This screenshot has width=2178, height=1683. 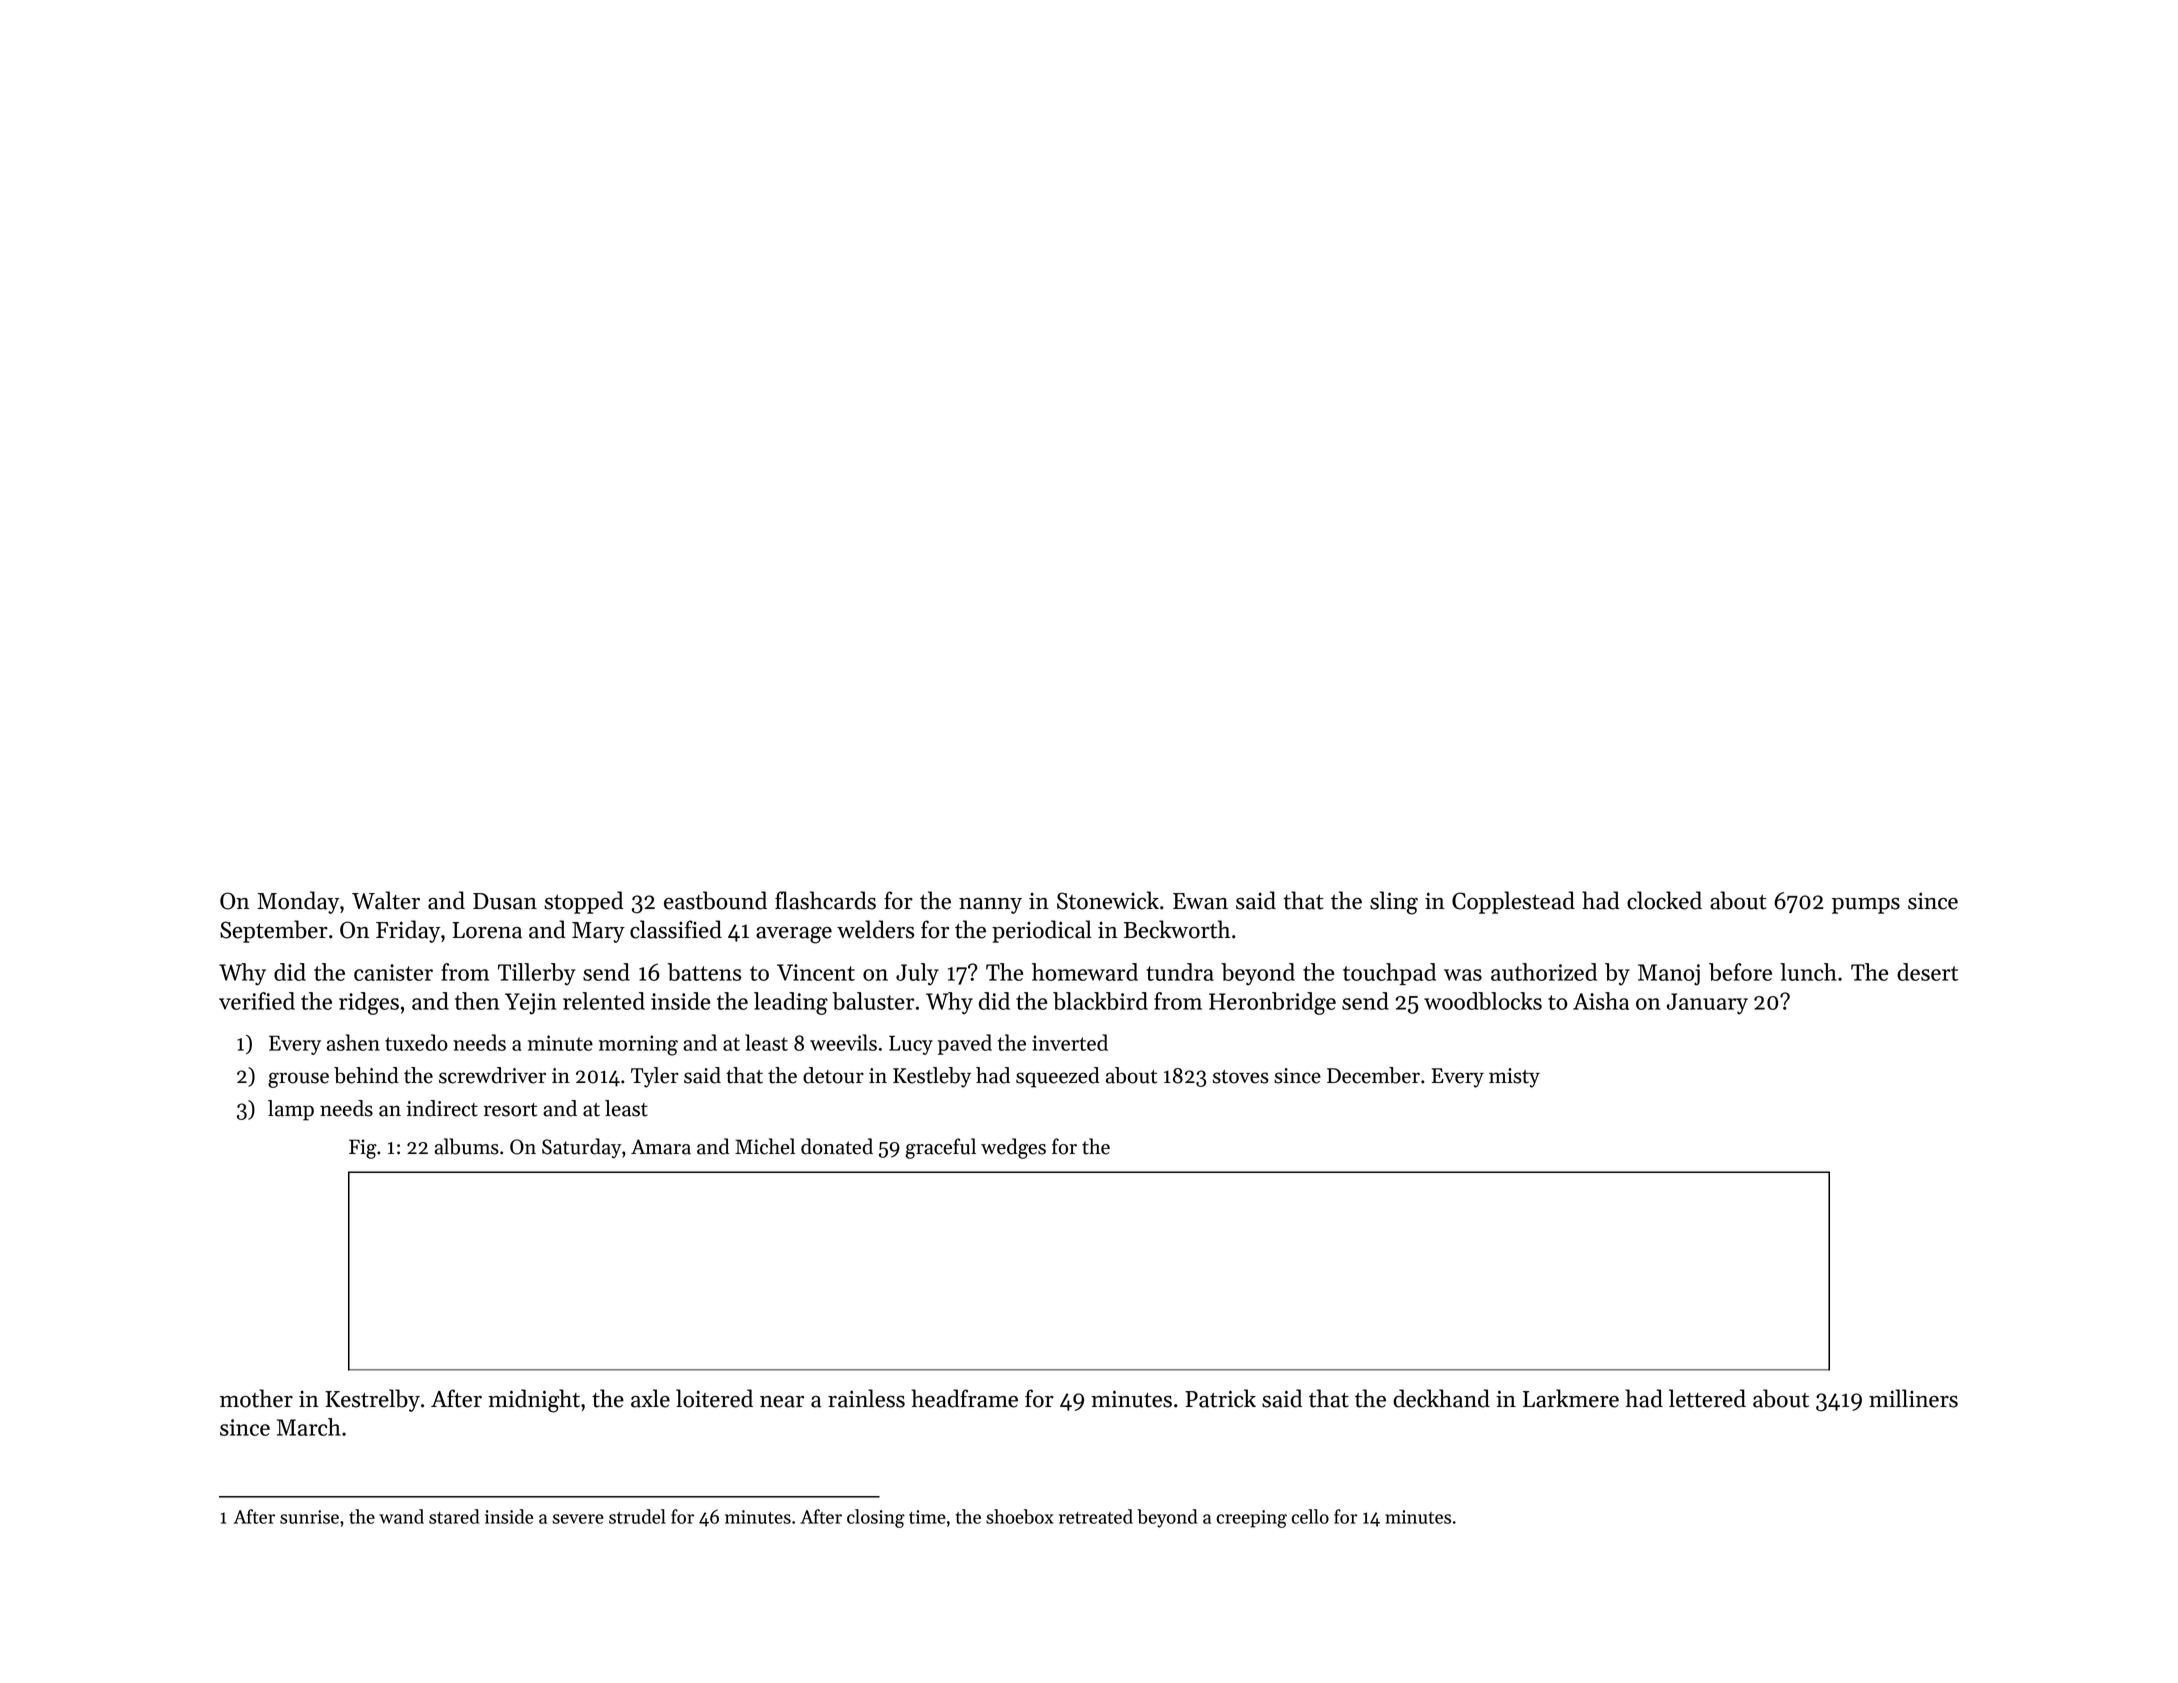 I want to click on creeping, so click(x=1252, y=1519).
